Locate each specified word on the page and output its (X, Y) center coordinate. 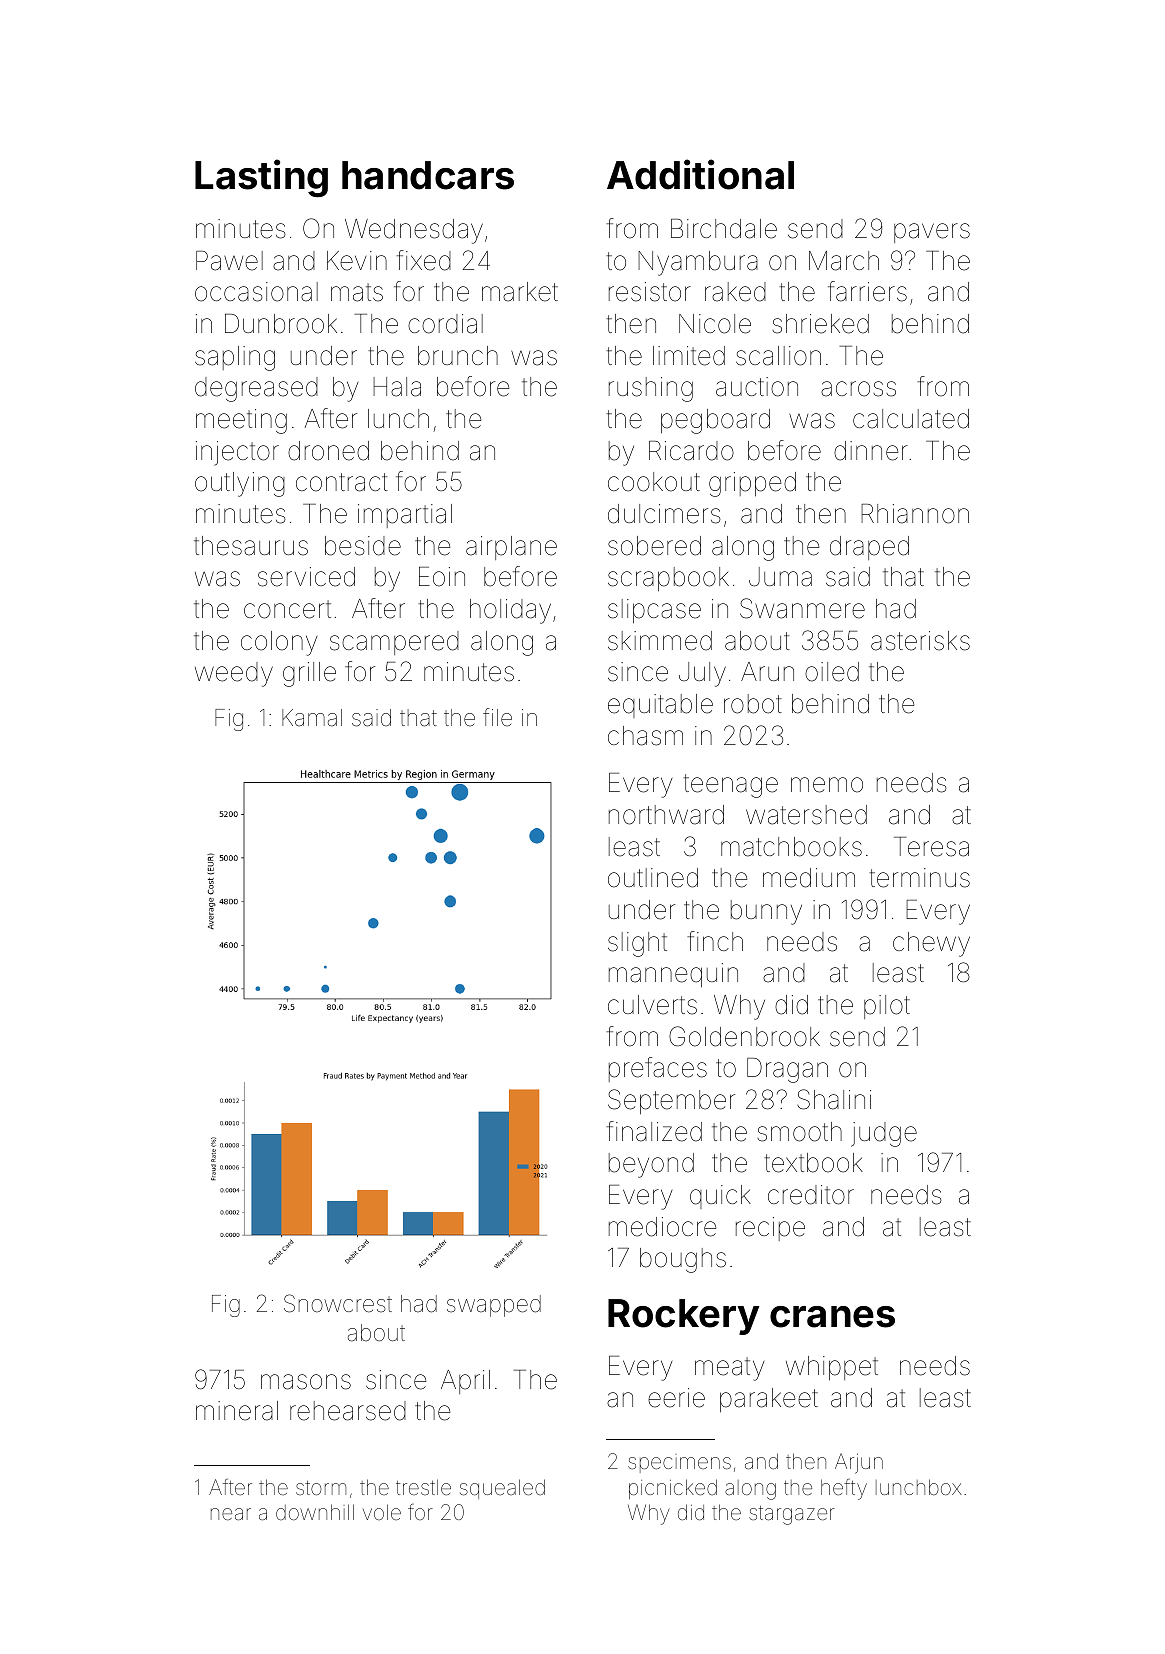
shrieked (821, 324)
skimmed (660, 641)
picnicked (673, 1489)
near (231, 1514)
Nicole (715, 324)
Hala (397, 387)
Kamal (312, 718)
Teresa (931, 847)
